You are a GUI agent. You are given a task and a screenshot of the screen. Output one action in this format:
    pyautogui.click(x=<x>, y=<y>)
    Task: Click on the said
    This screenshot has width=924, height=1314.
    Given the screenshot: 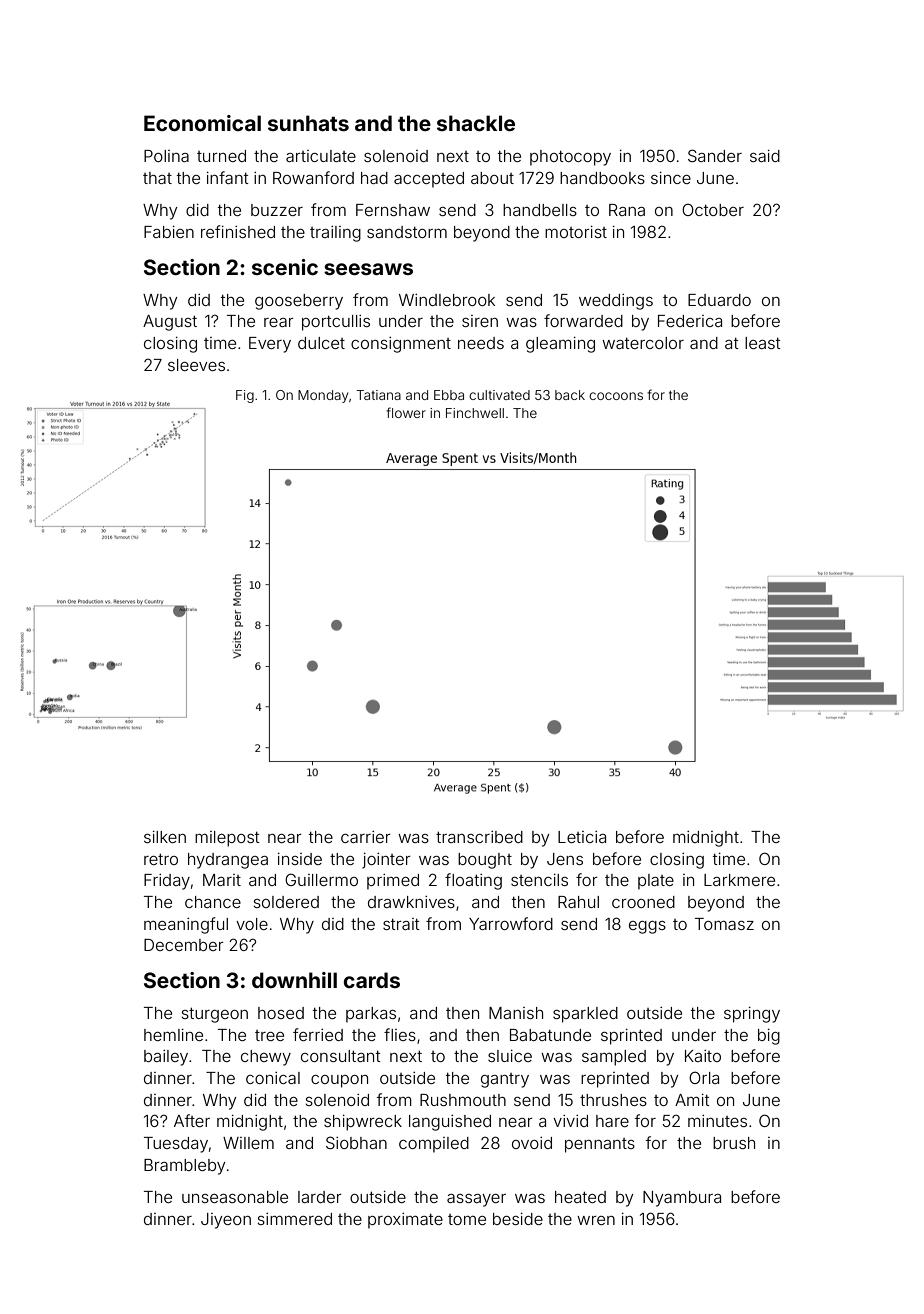 What is the action you would take?
    pyautogui.click(x=765, y=156)
